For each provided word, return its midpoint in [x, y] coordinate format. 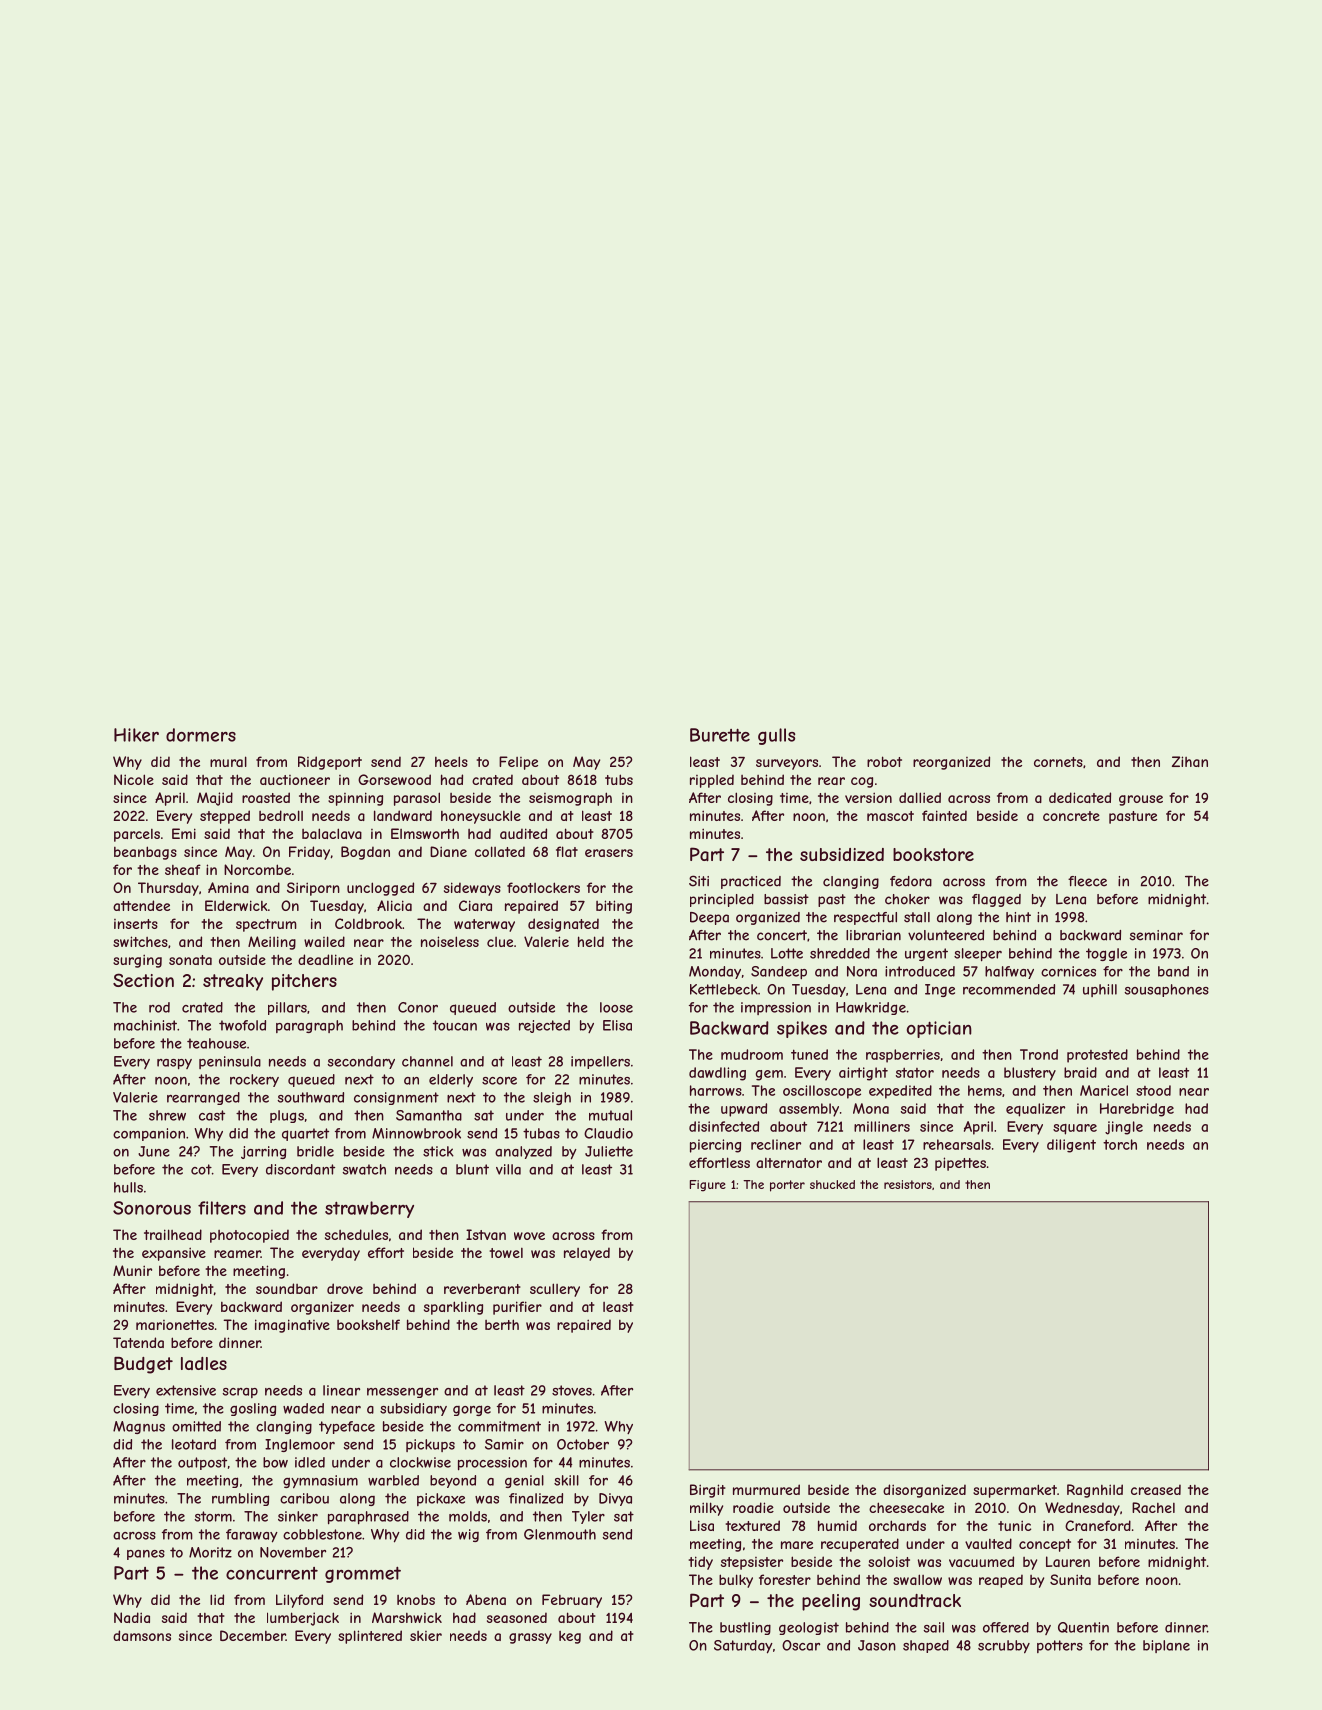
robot [884, 761]
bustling [745, 1628]
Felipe [518, 763]
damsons [142, 1635]
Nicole [134, 779]
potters [1060, 1646]
